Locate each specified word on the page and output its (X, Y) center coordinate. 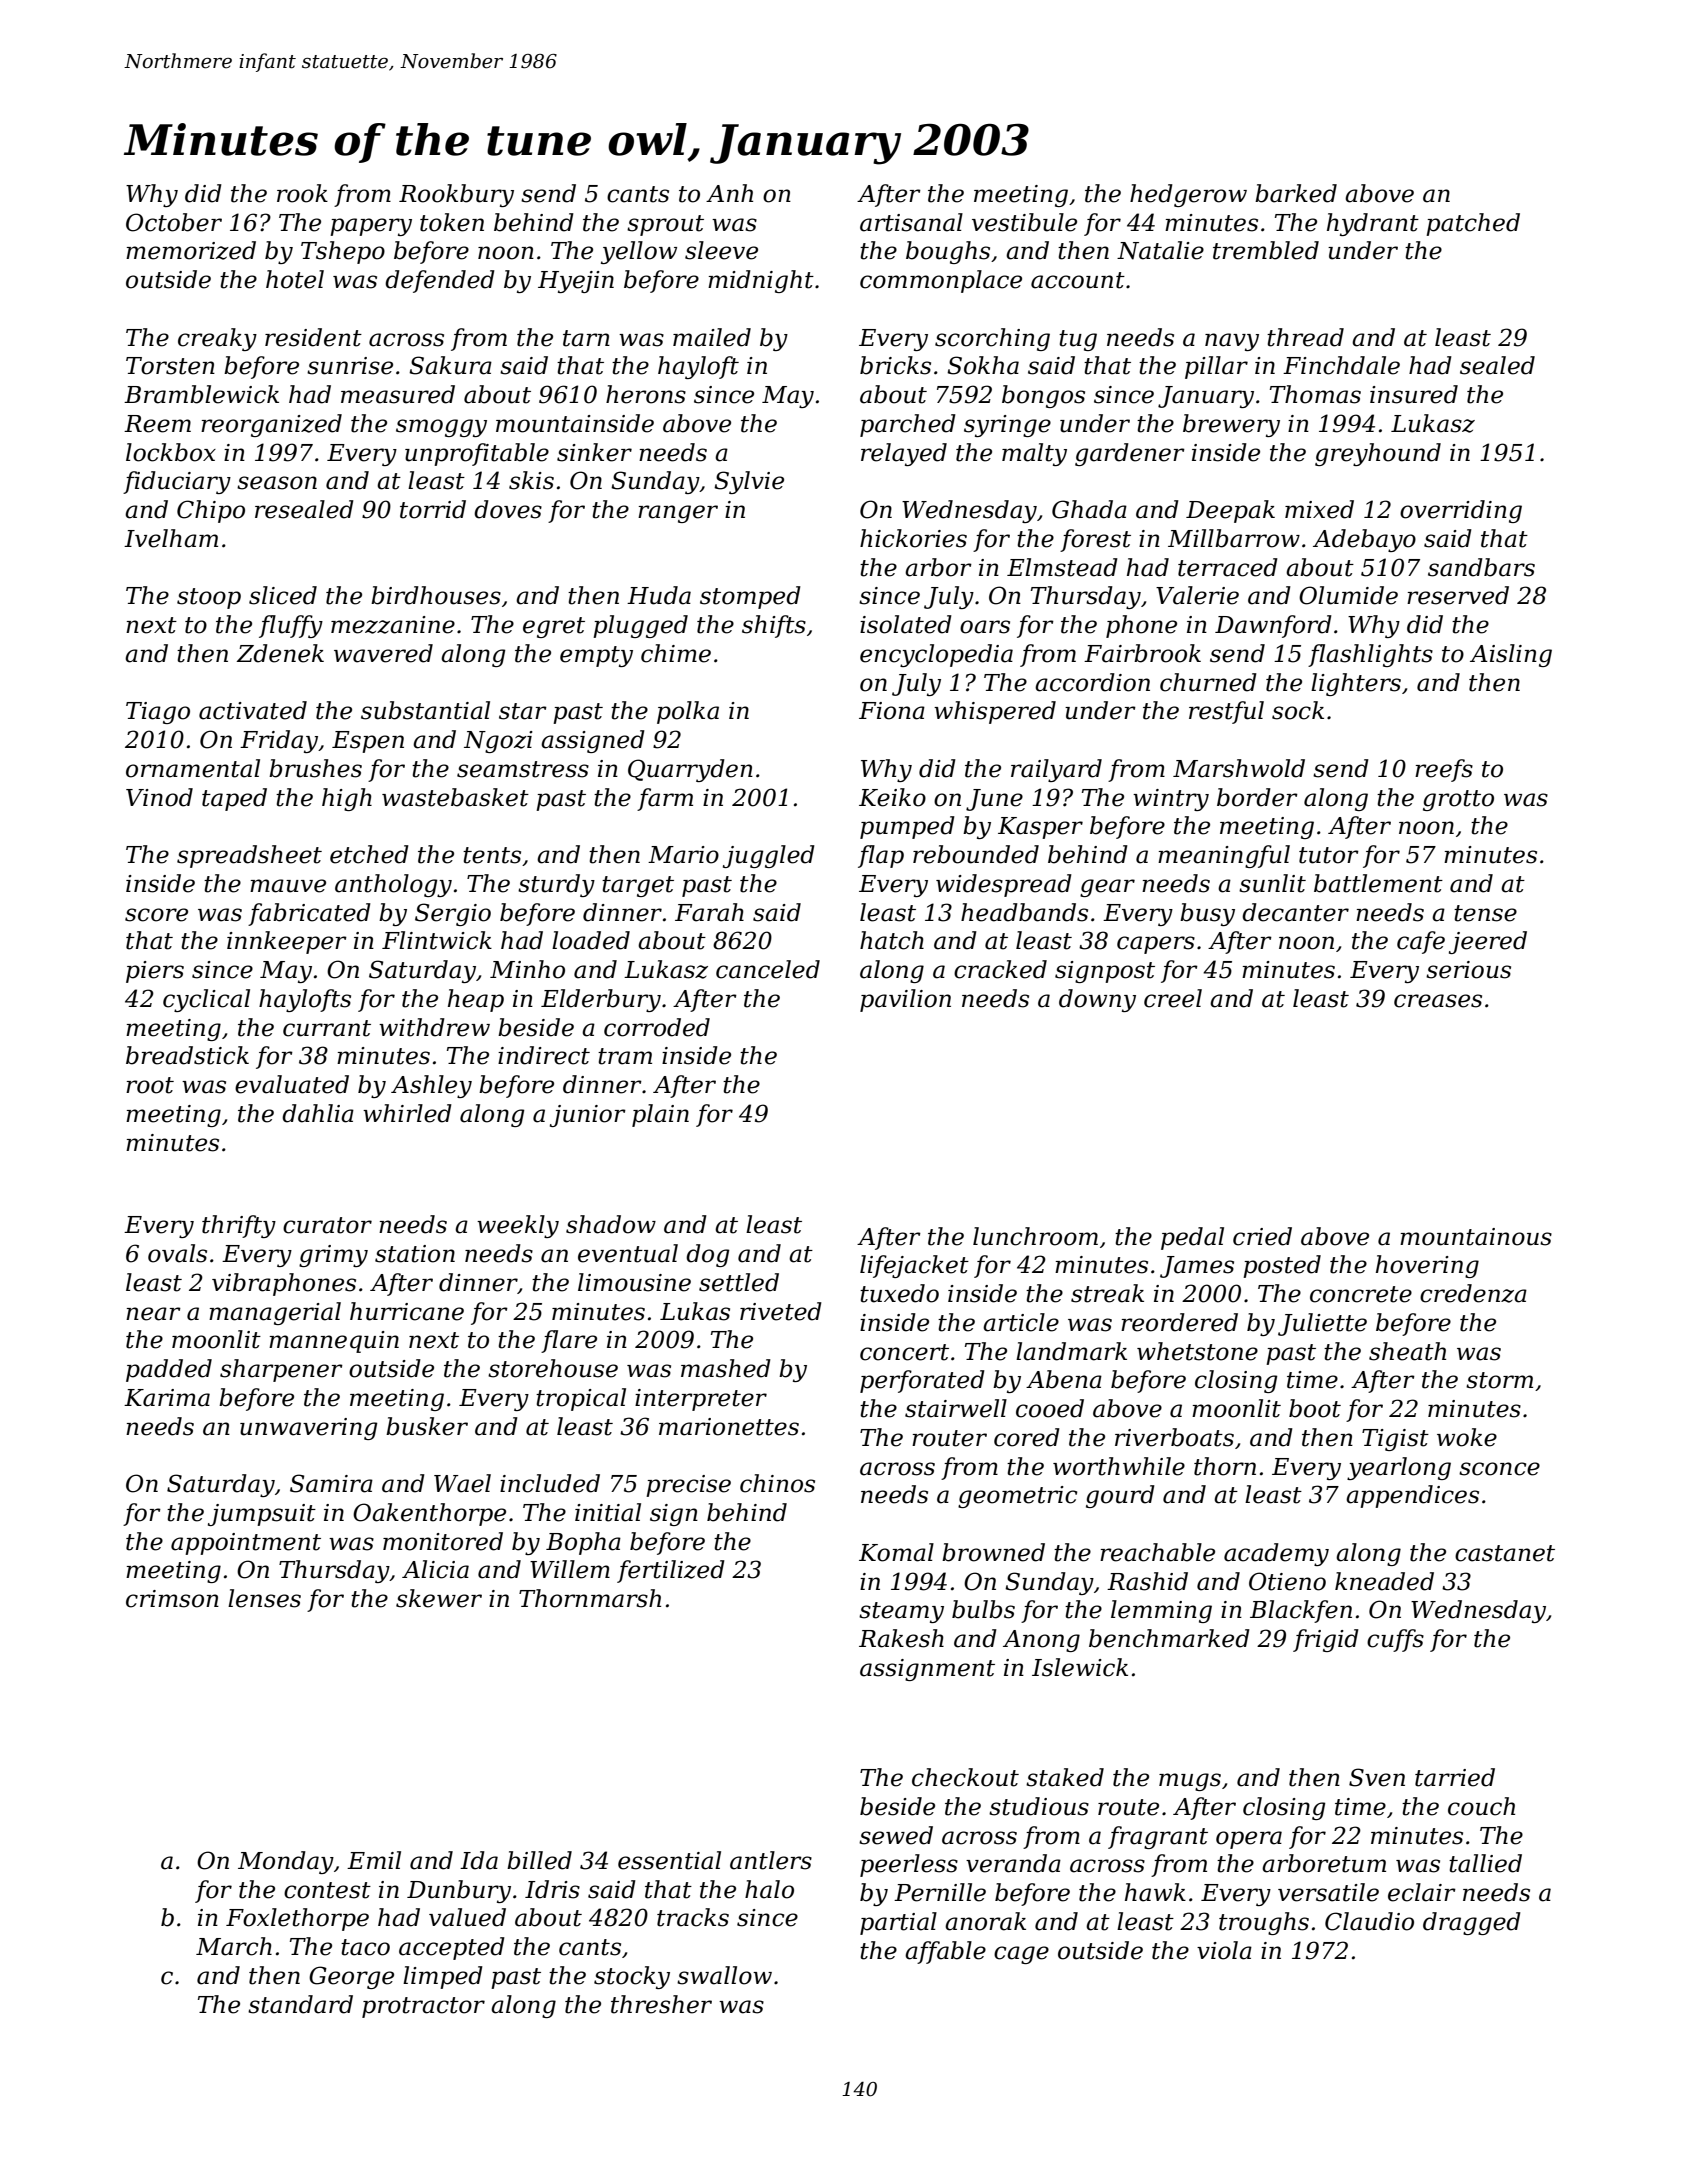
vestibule (1024, 222)
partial (898, 1923)
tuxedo (899, 1293)
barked (1296, 193)
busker (427, 1426)
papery (371, 227)
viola (1224, 1950)
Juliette (1322, 1324)
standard (300, 2004)
